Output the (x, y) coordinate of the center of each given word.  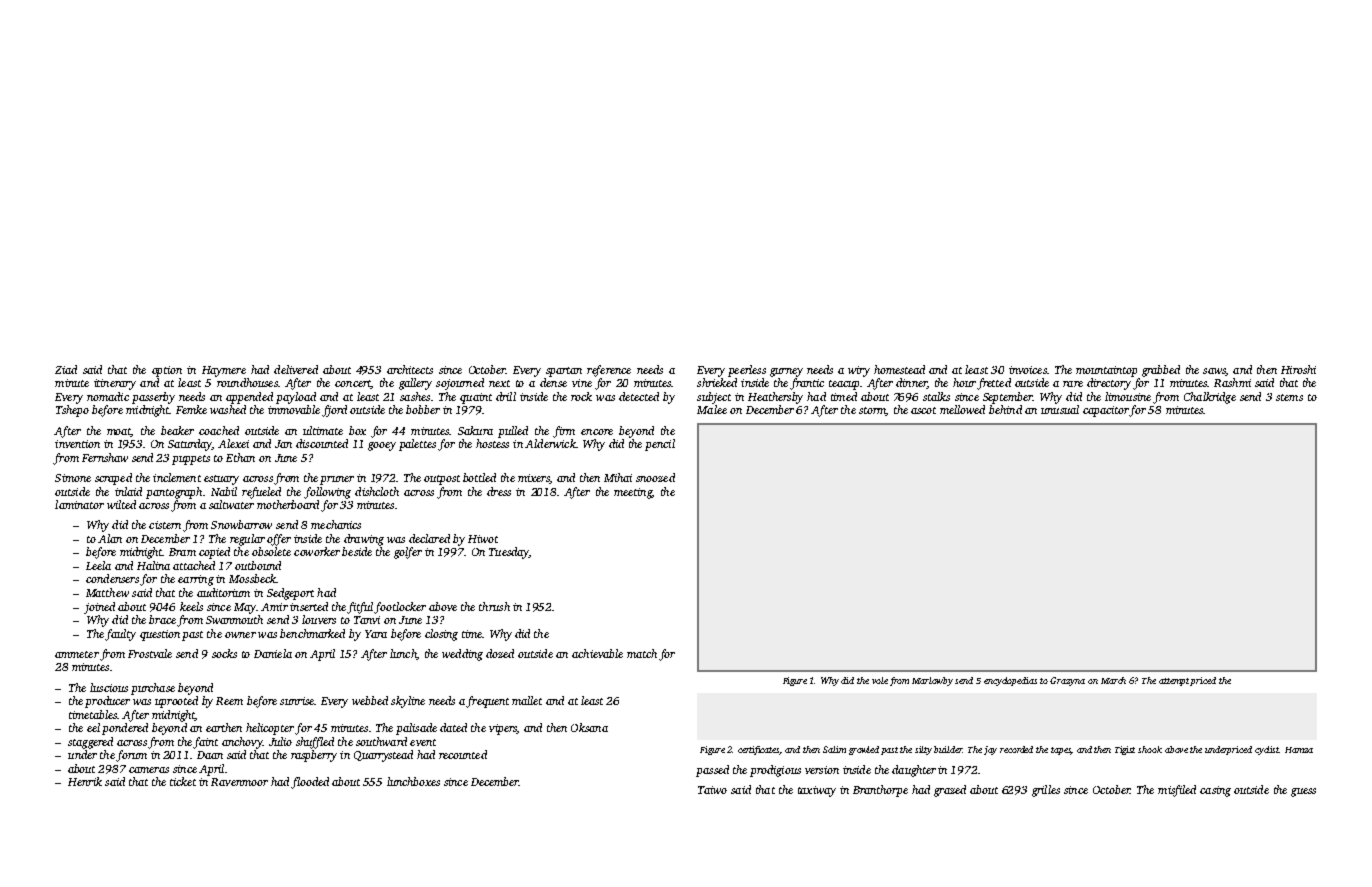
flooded (310, 783)
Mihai (618, 477)
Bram (182, 552)
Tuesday (509, 553)
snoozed (655, 477)
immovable (294, 409)
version (822, 770)
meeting (633, 493)
